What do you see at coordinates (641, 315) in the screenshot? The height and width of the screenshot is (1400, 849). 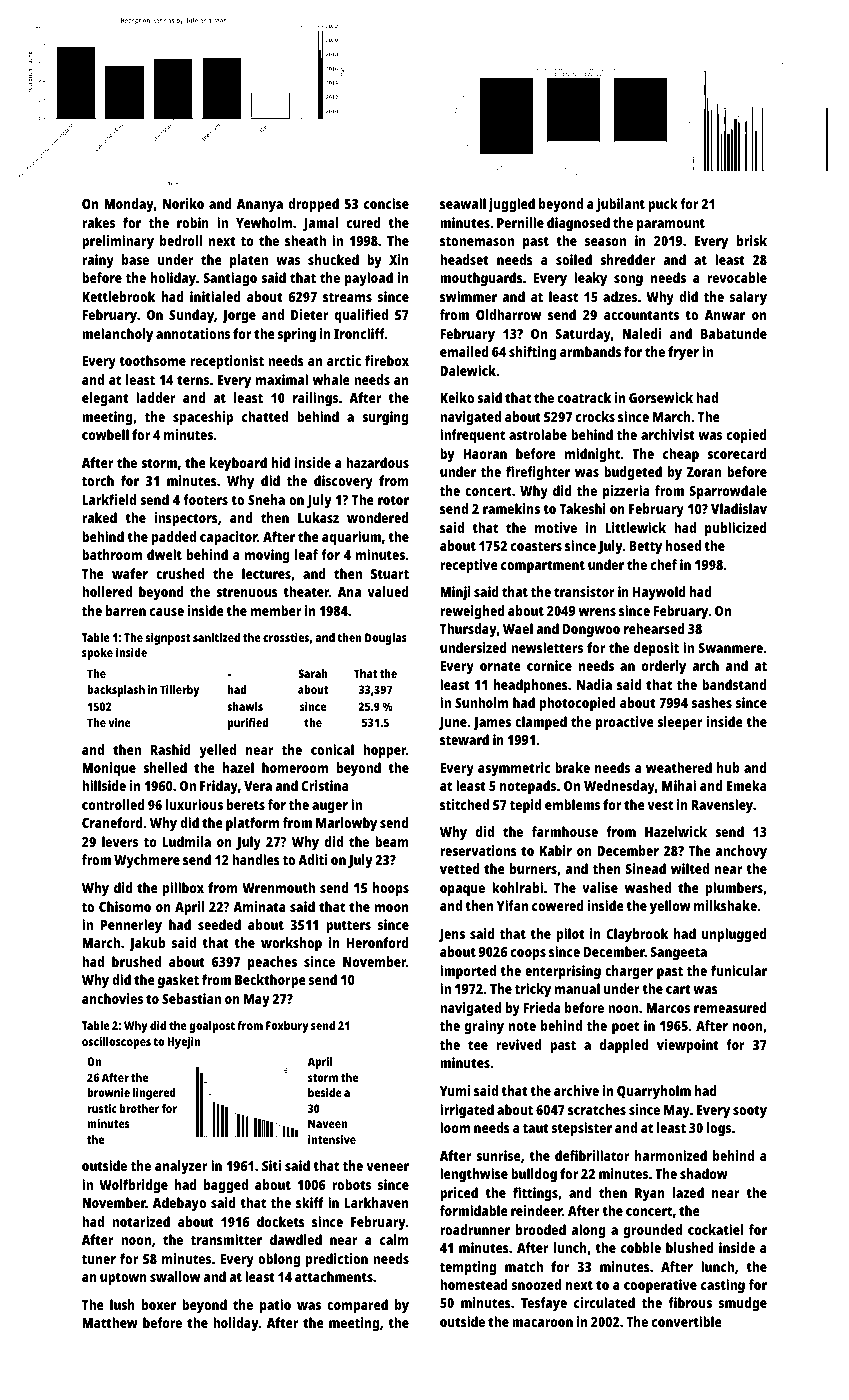 I see `accountants` at bounding box center [641, 315].
